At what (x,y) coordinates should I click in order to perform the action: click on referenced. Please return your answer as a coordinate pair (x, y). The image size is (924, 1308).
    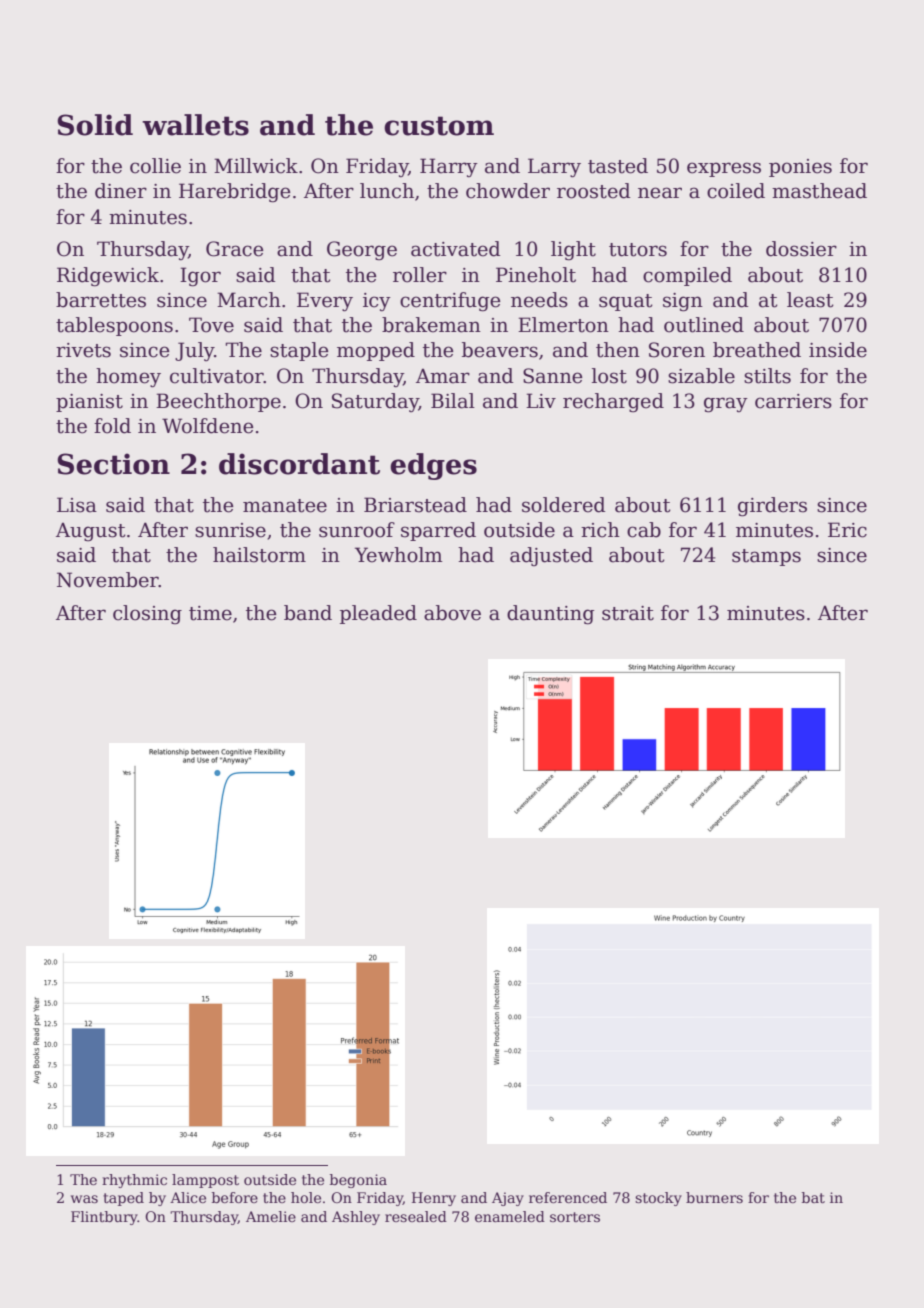
    Looking at the image, I should click on (568, 1197).
